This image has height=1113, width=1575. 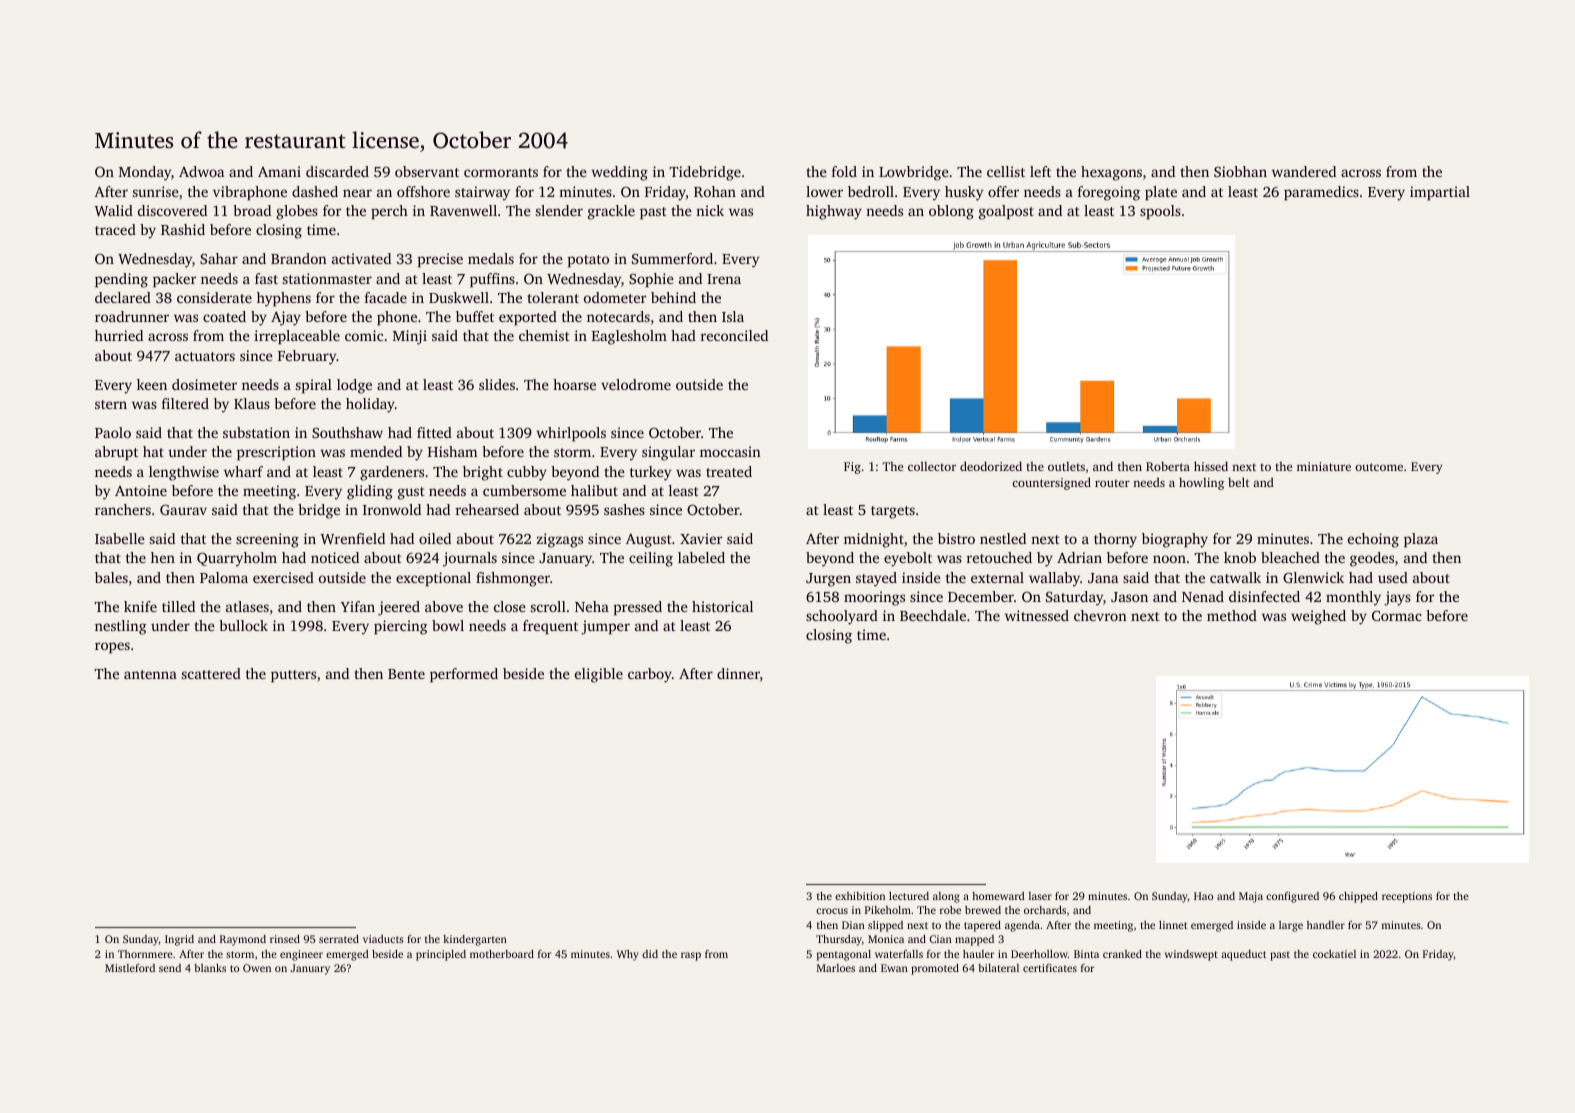 I want to click on Neha, so click(x=592, y=606).
